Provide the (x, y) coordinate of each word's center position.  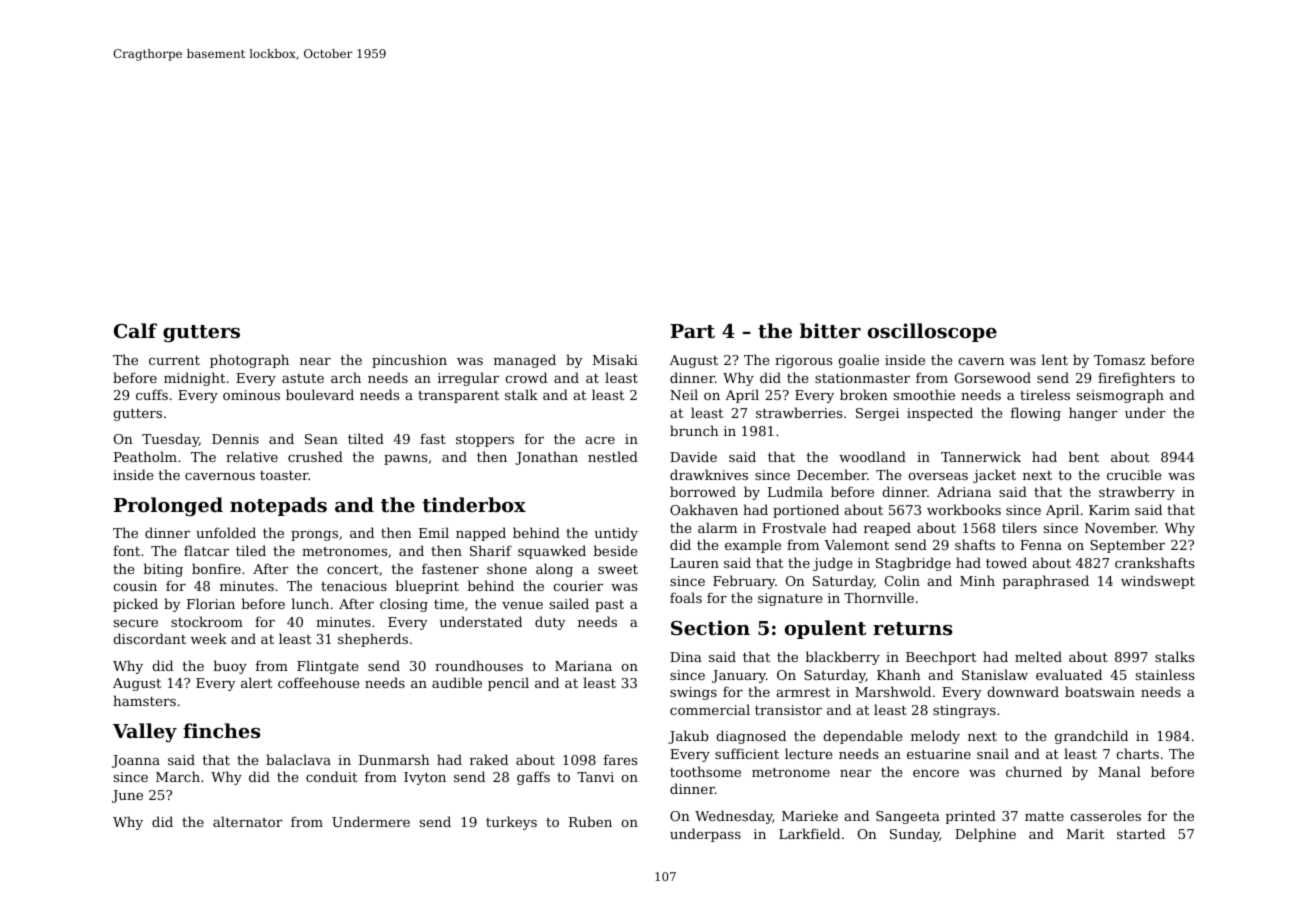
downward (1023, 691)
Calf (135, 331)
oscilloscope (932, 332)
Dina (686, 657)
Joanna (136, 761)
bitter (830, 331)
